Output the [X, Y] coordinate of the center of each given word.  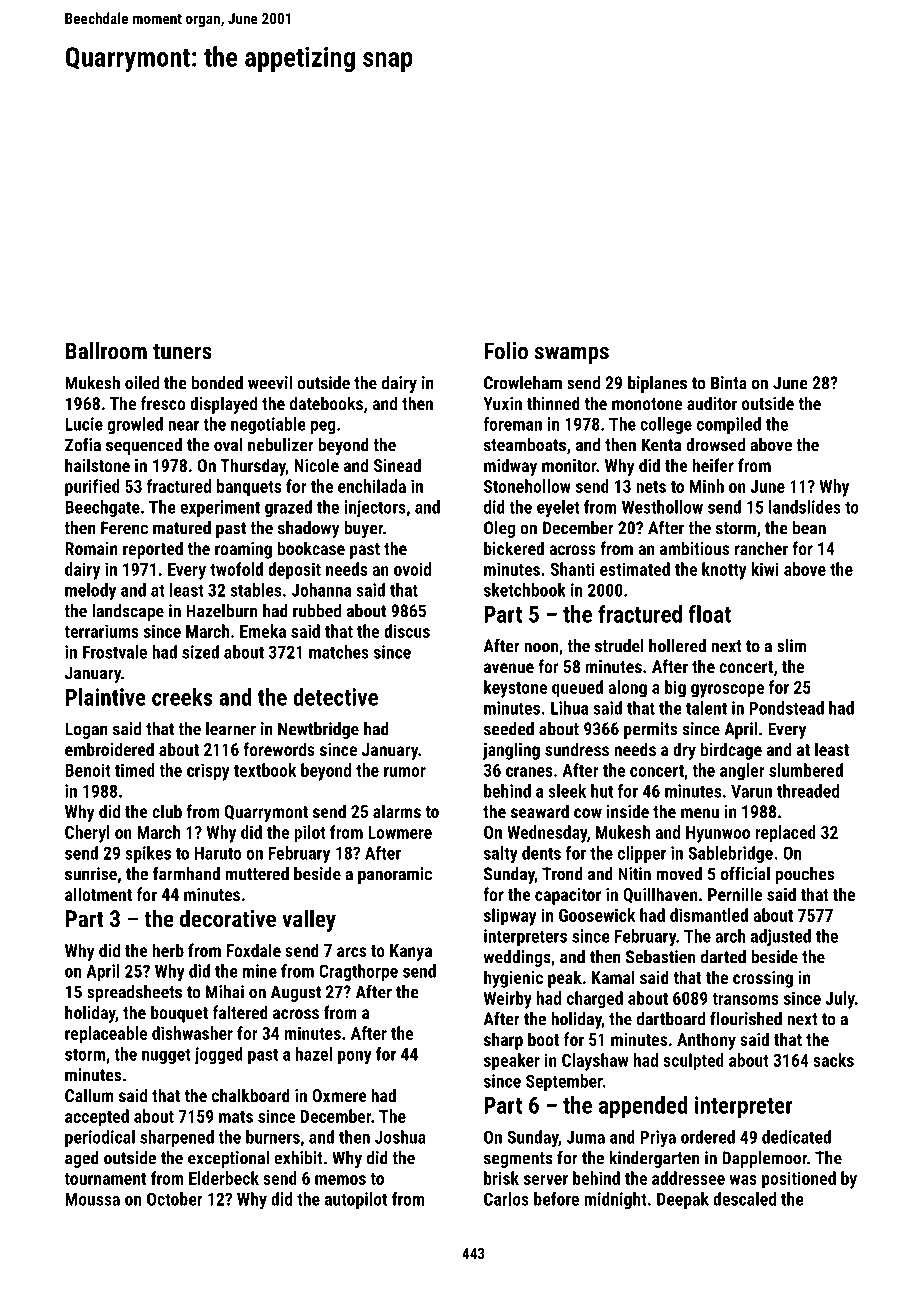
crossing [763, 979]
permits [650, 730]
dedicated [796, 1137]
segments [518, 1160]
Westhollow [662, 507]
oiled [142, 383]
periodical [100, 1138]
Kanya [411, 952]
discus [407, 631]
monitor [569, 465]
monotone [647, 404]
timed [135, 770]
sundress [577, 749]
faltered [240, 1012]
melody [90, 591]
